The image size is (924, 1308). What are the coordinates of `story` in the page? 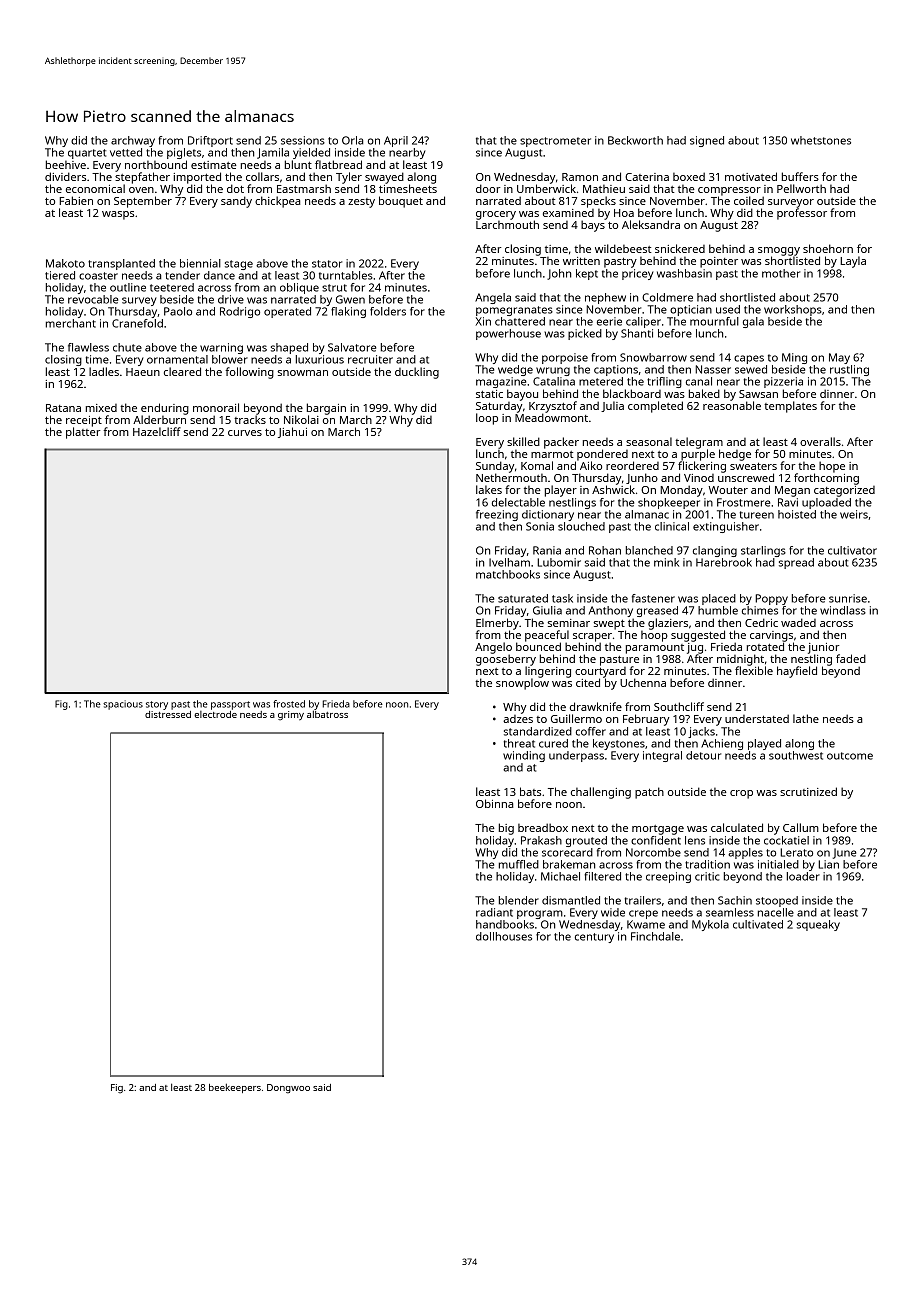 It's located at (157, 705).
